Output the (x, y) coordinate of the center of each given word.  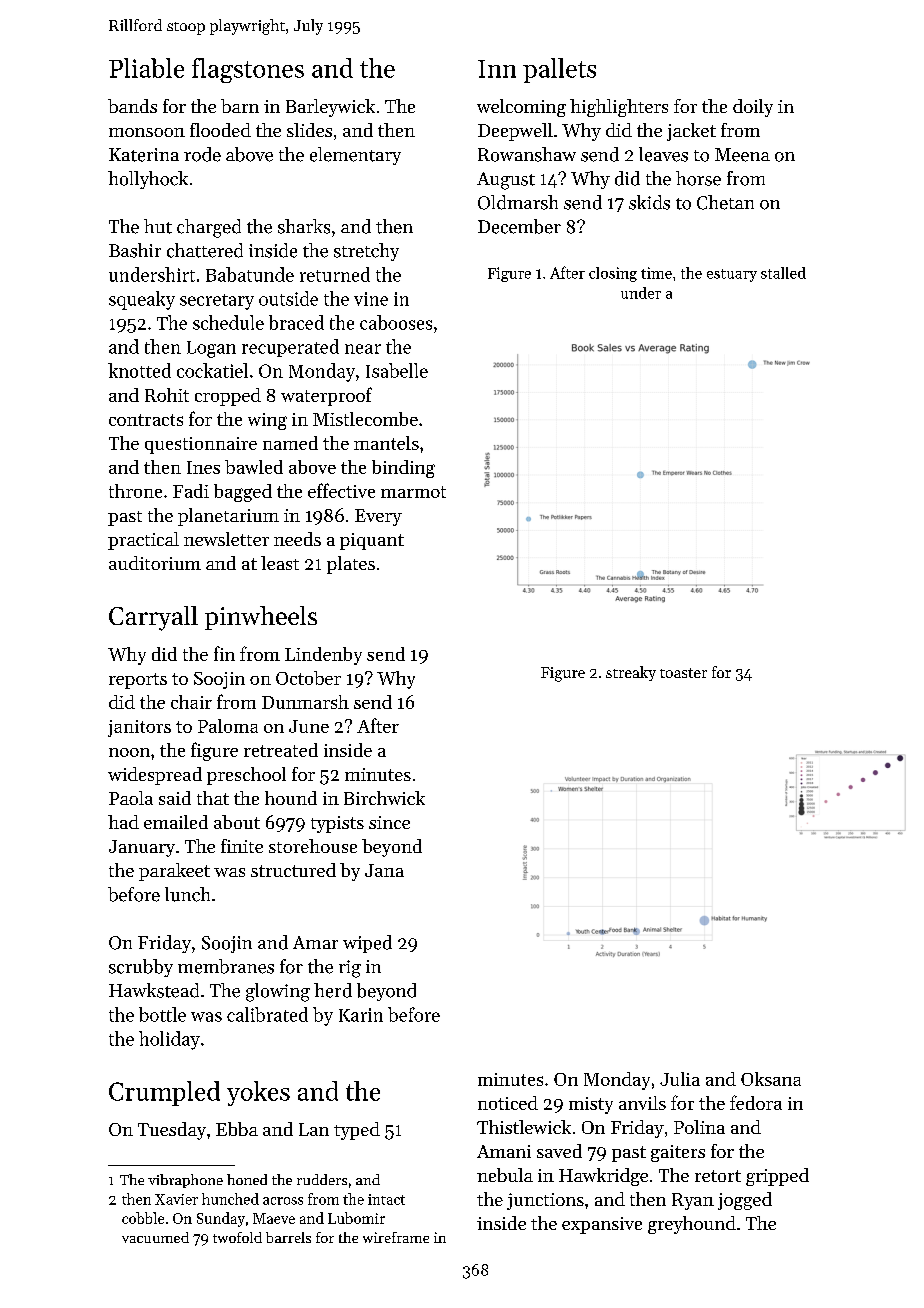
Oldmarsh (518, 202)
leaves (663, 154)
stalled (783, 273)
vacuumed (155, 1237)
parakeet (174, 872)
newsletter (226, 539)
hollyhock (148, 180)
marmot (413, 492)
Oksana (771, 1079)
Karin (361, 1015)
